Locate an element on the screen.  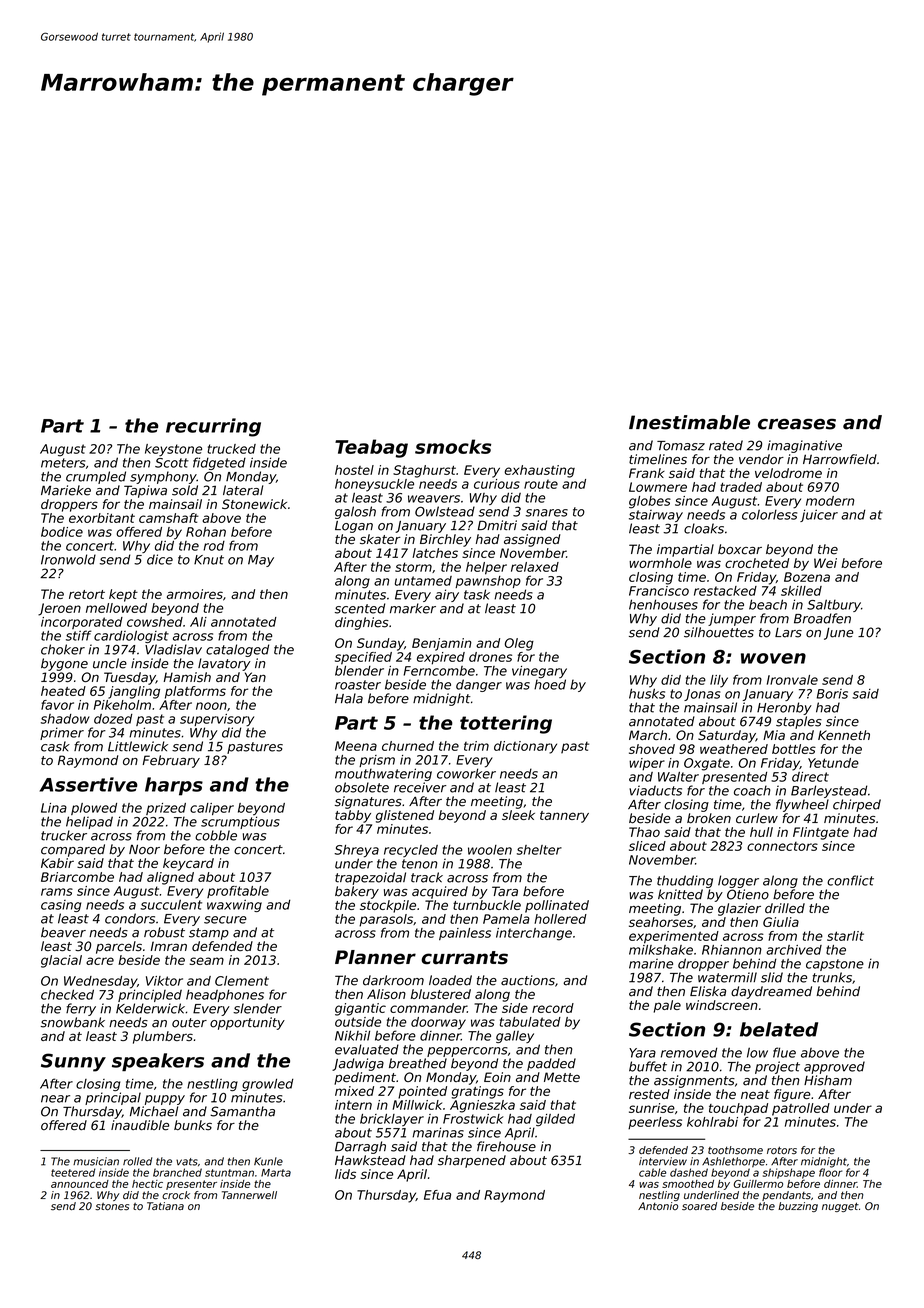
creases is located at coordinates (797, 424).
